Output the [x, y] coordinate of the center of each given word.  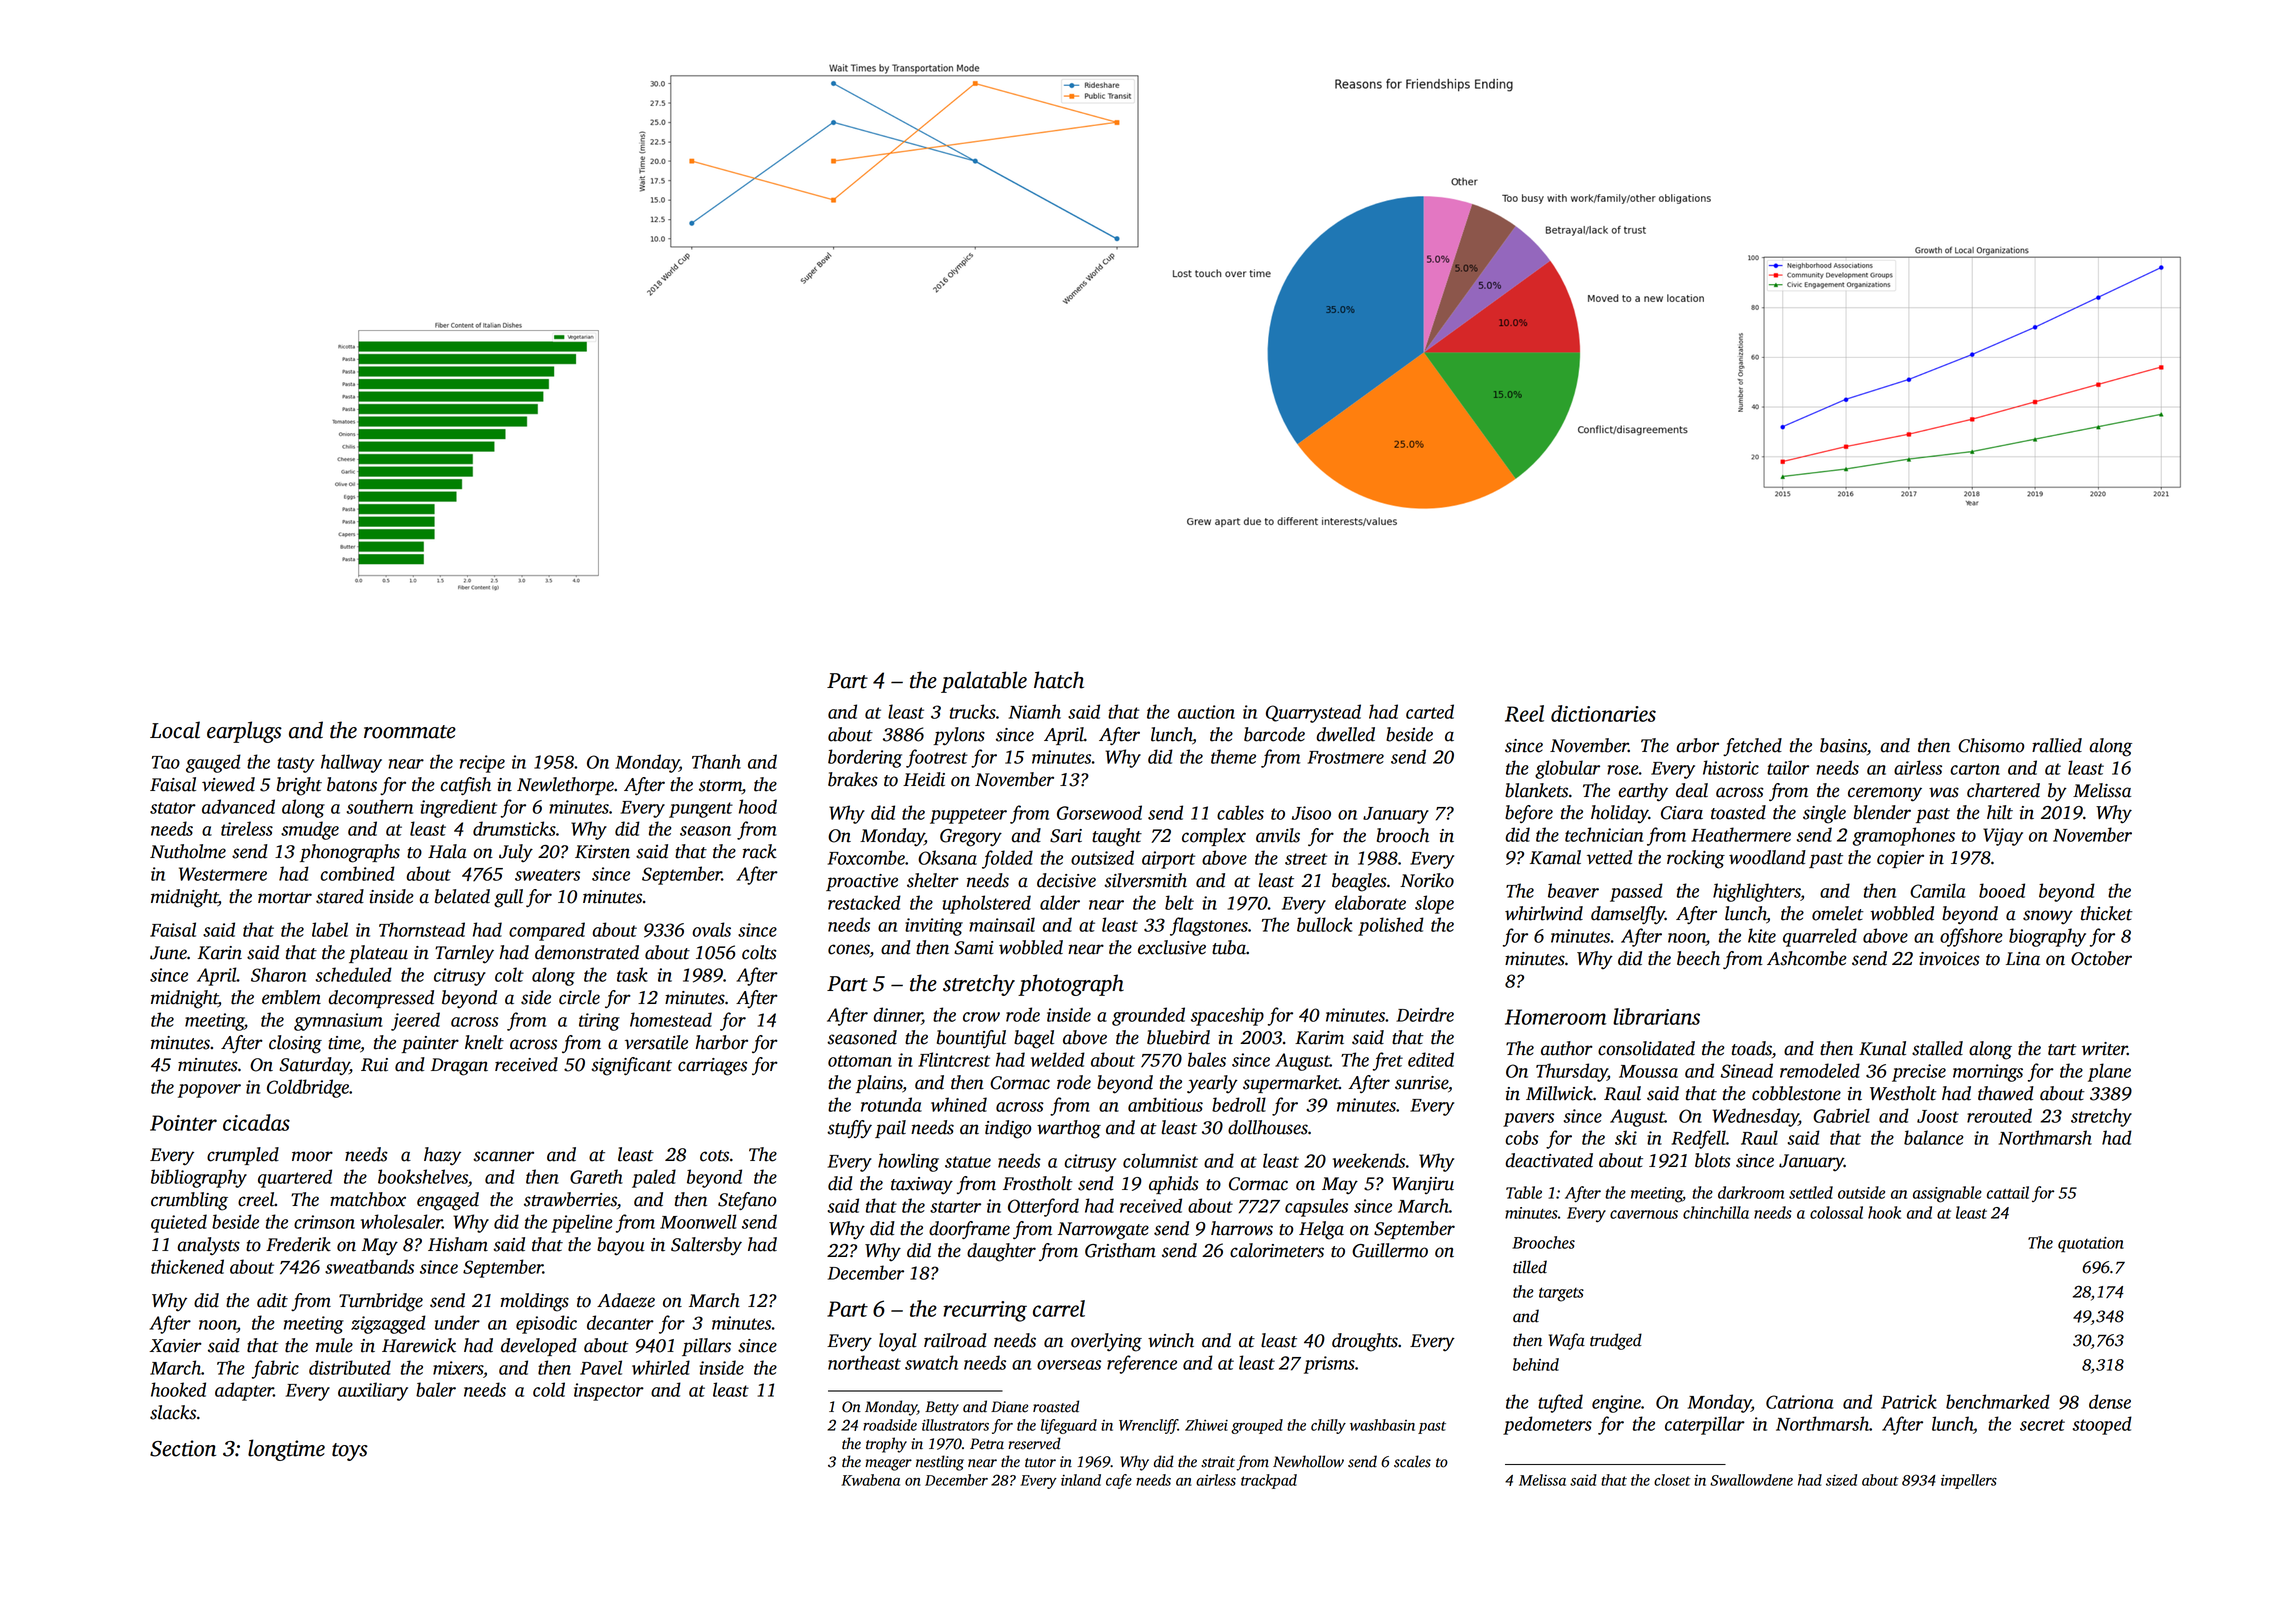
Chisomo [1991, 745]
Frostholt [1038, 1183]
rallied [2057, 745]
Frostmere [1346, 757]
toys [350, 1452]
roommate [410, 732]
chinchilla [1716, 1212]
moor [312, 1156]
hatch [1059, 680]
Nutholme [188, 851]
